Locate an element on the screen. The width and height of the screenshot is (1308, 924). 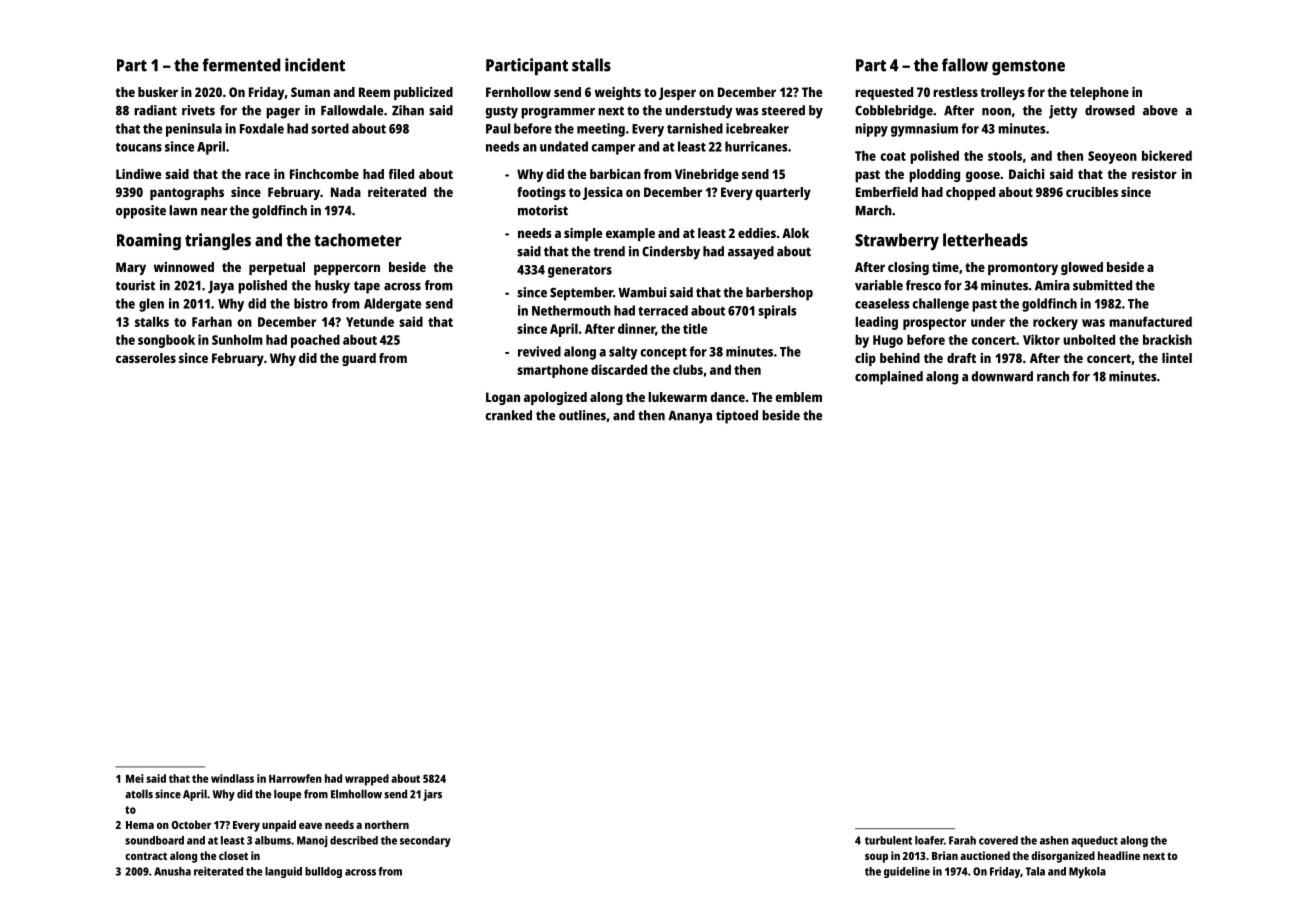
resistor is located at coordinates (1154, 174).
